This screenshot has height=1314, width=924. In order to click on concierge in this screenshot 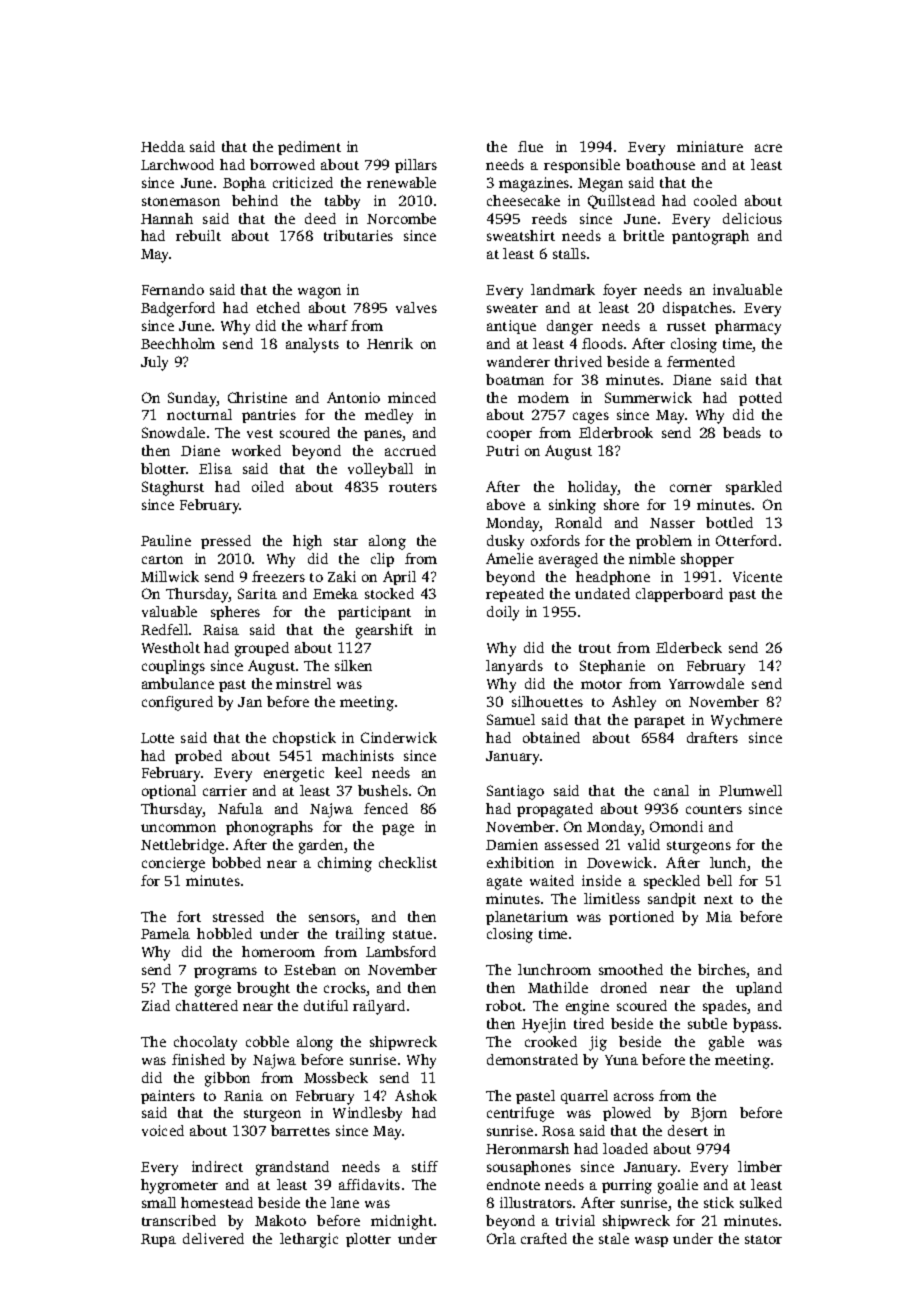, I will do `click(173, 864)`.
